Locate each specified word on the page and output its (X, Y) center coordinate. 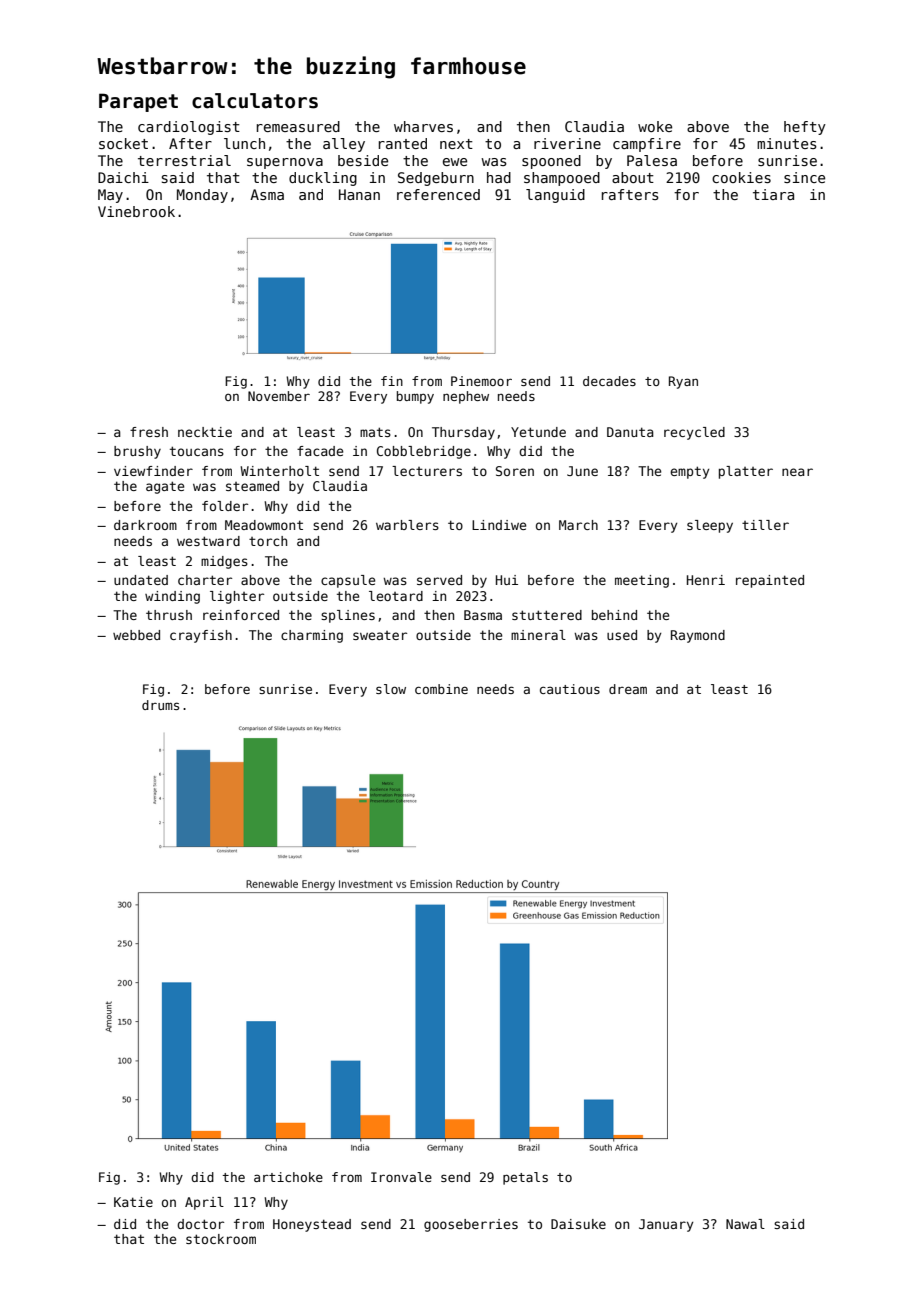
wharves (423, 126)
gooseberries (471, 1225)
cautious (570, 689)
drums (160, 705)
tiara (773, 194)
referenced (438, 194)
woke (655, 126)
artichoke (288, 1177)
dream (628, 689)
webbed (136, 635)
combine (441, 689)
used (622, 635)
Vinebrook (136, 211)
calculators (255, 101)
